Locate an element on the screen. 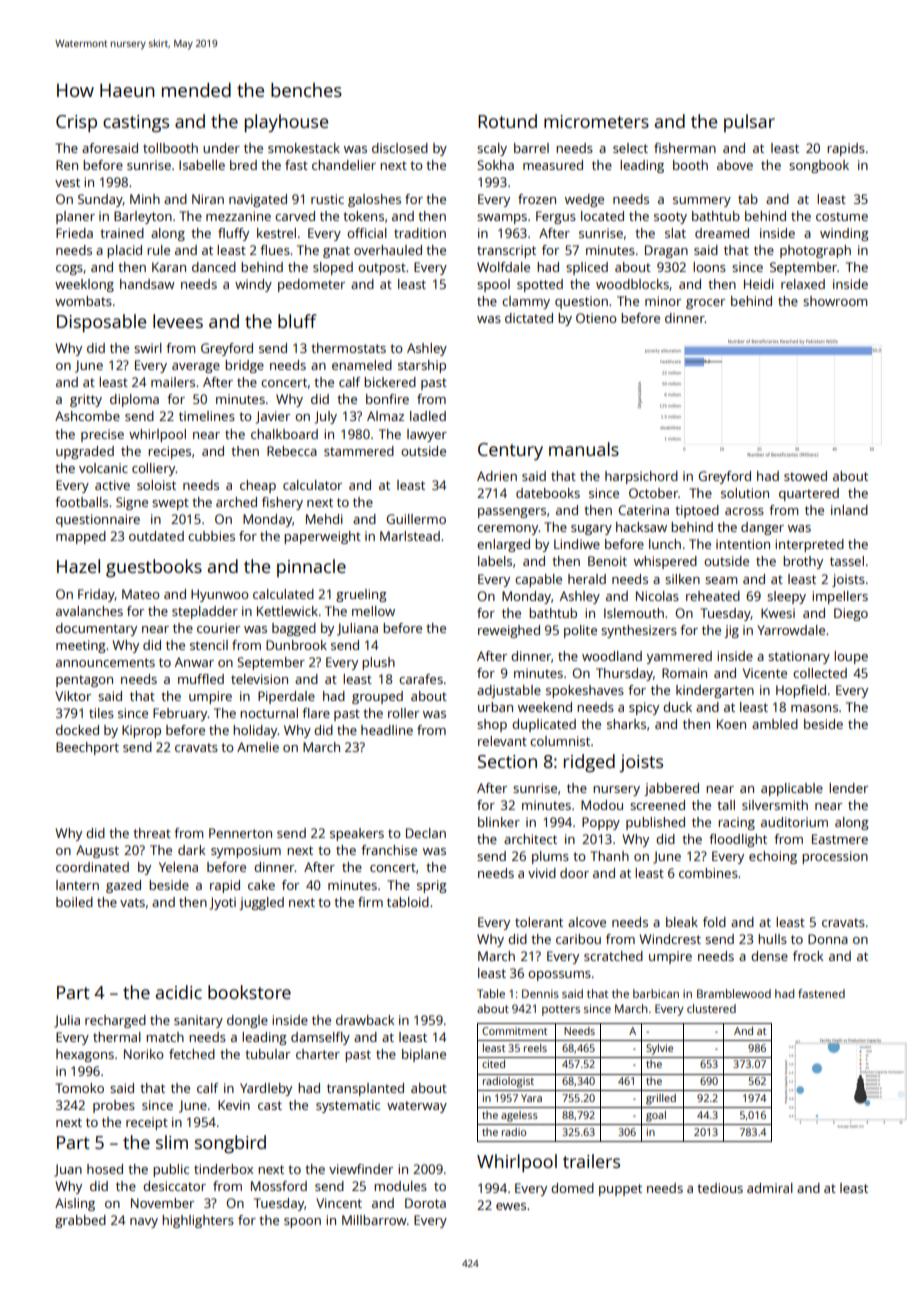 The image size is (924, 1308). navy is located at coordinates (144, 1223).
